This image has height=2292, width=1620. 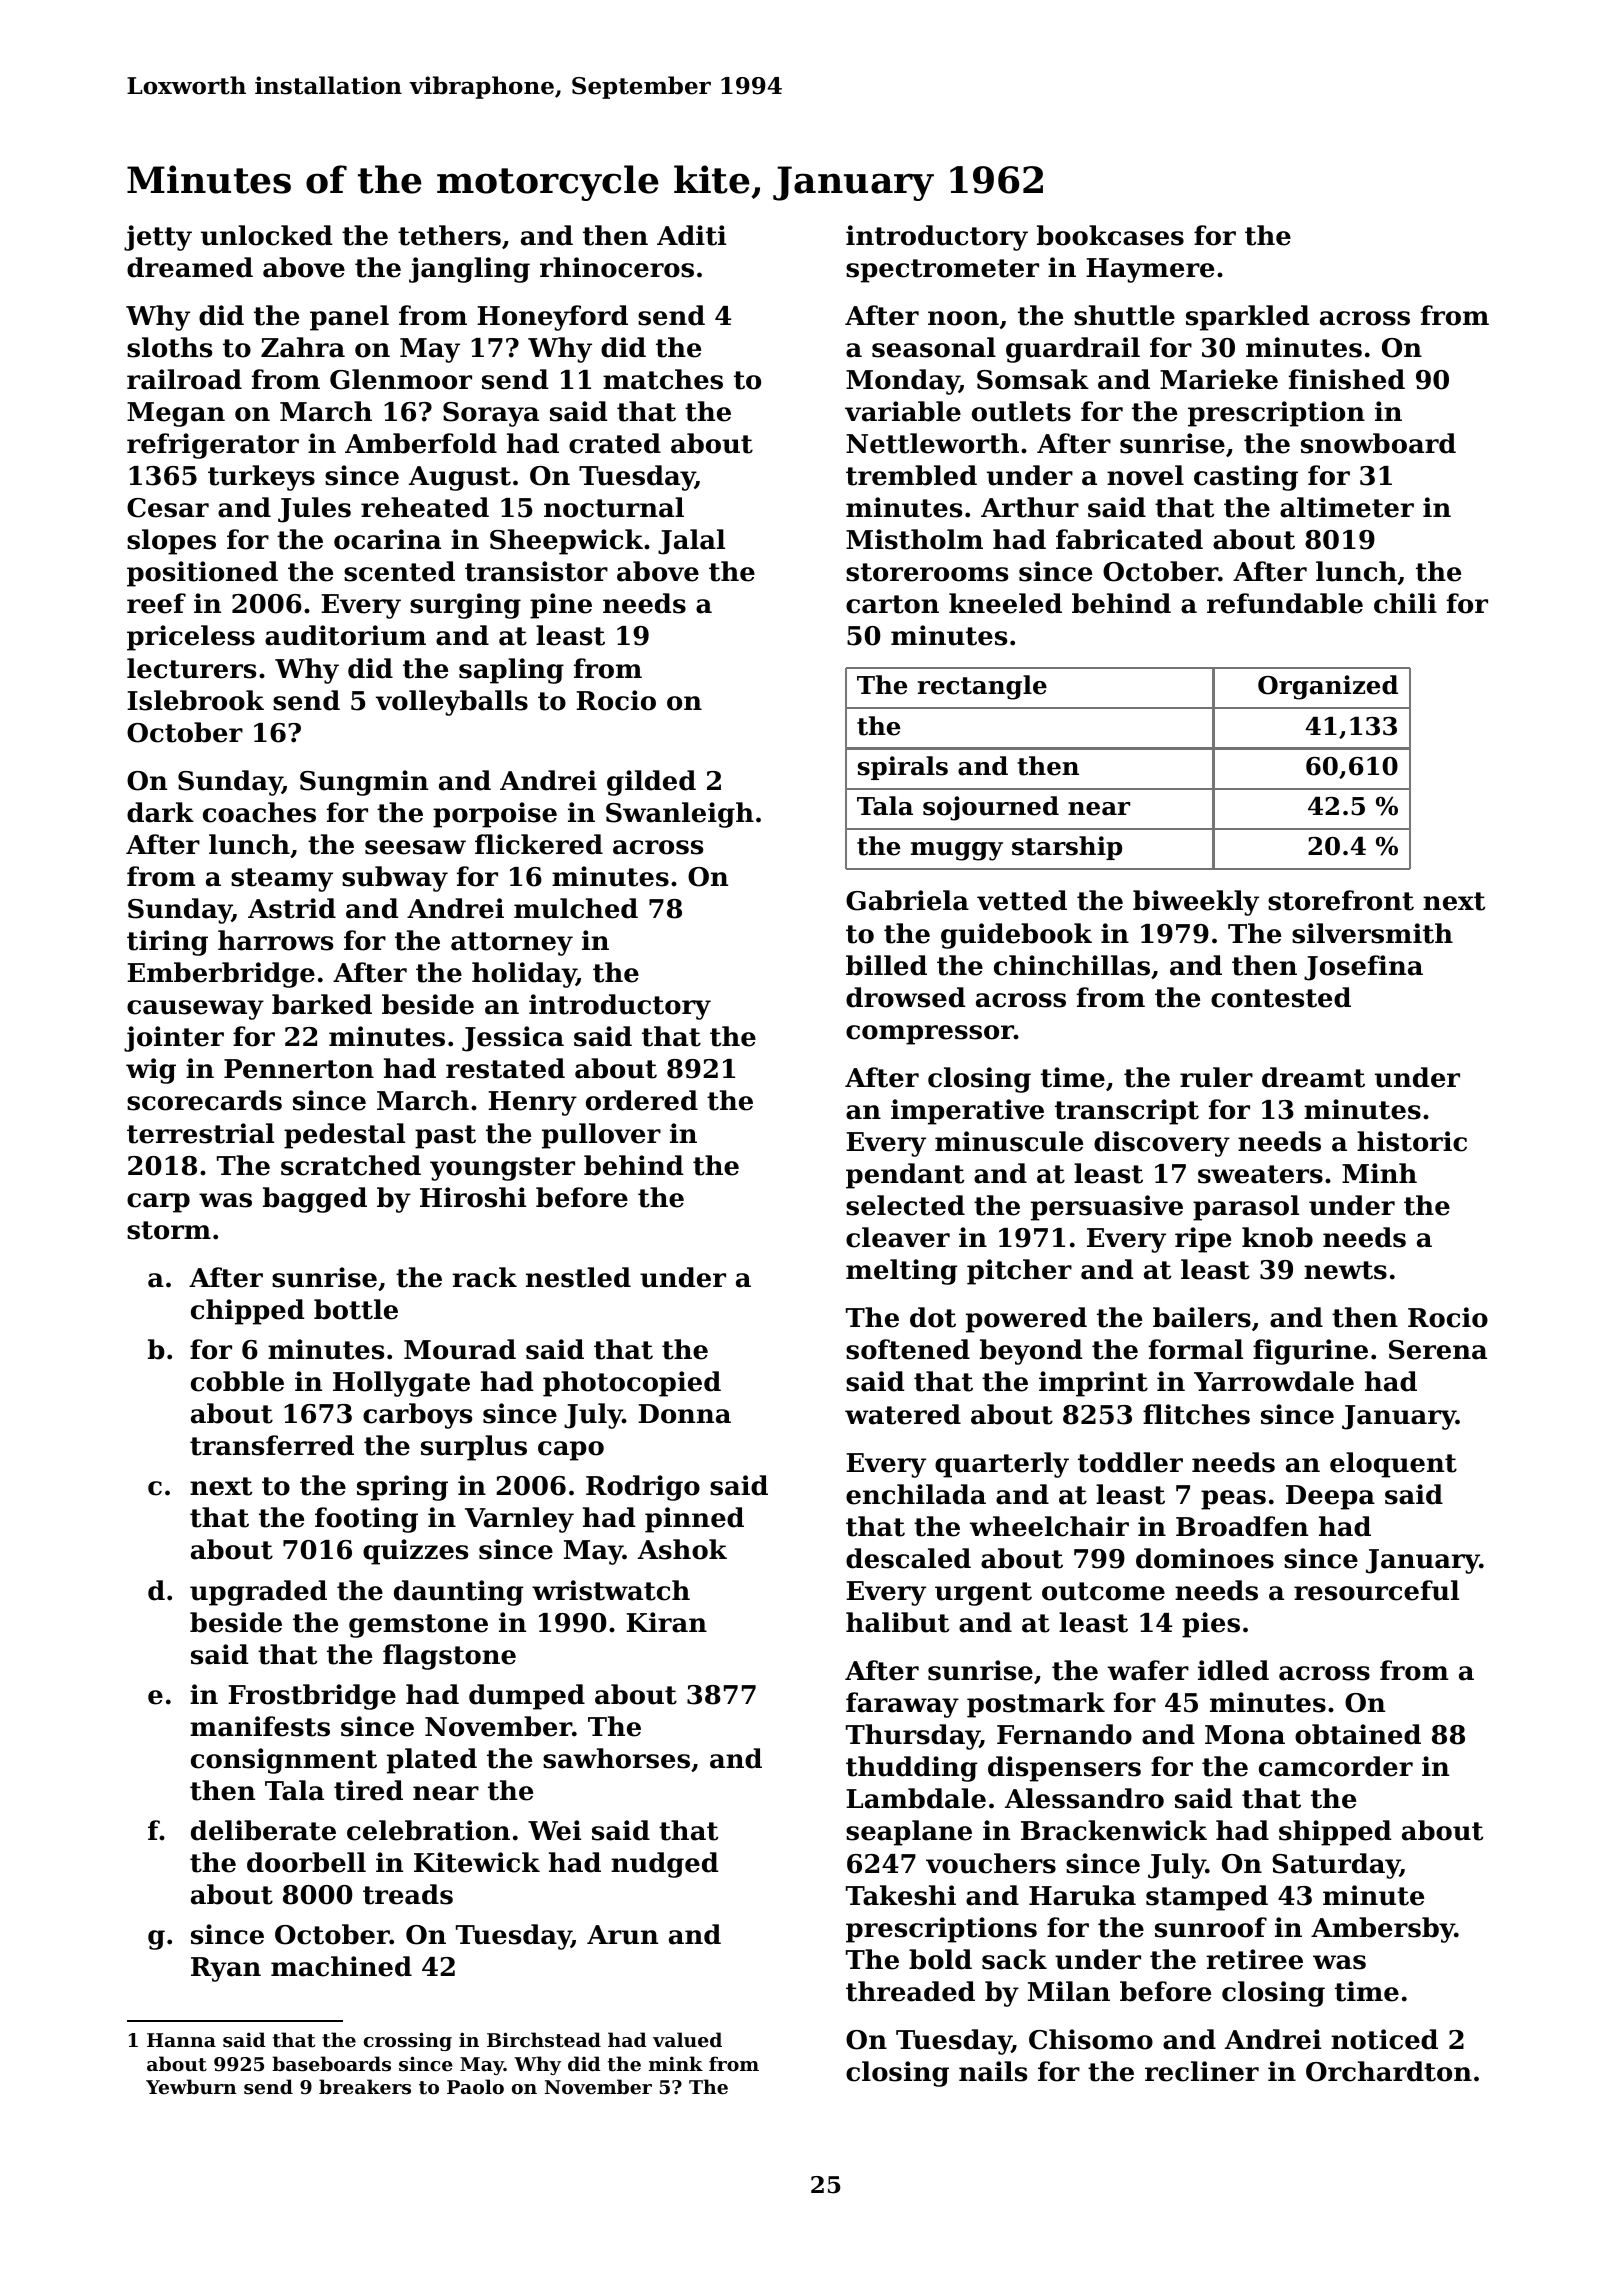 What do you see at coordinates (576, 908) in the image?
I see `mulched` at bounding box center [576, 908].
